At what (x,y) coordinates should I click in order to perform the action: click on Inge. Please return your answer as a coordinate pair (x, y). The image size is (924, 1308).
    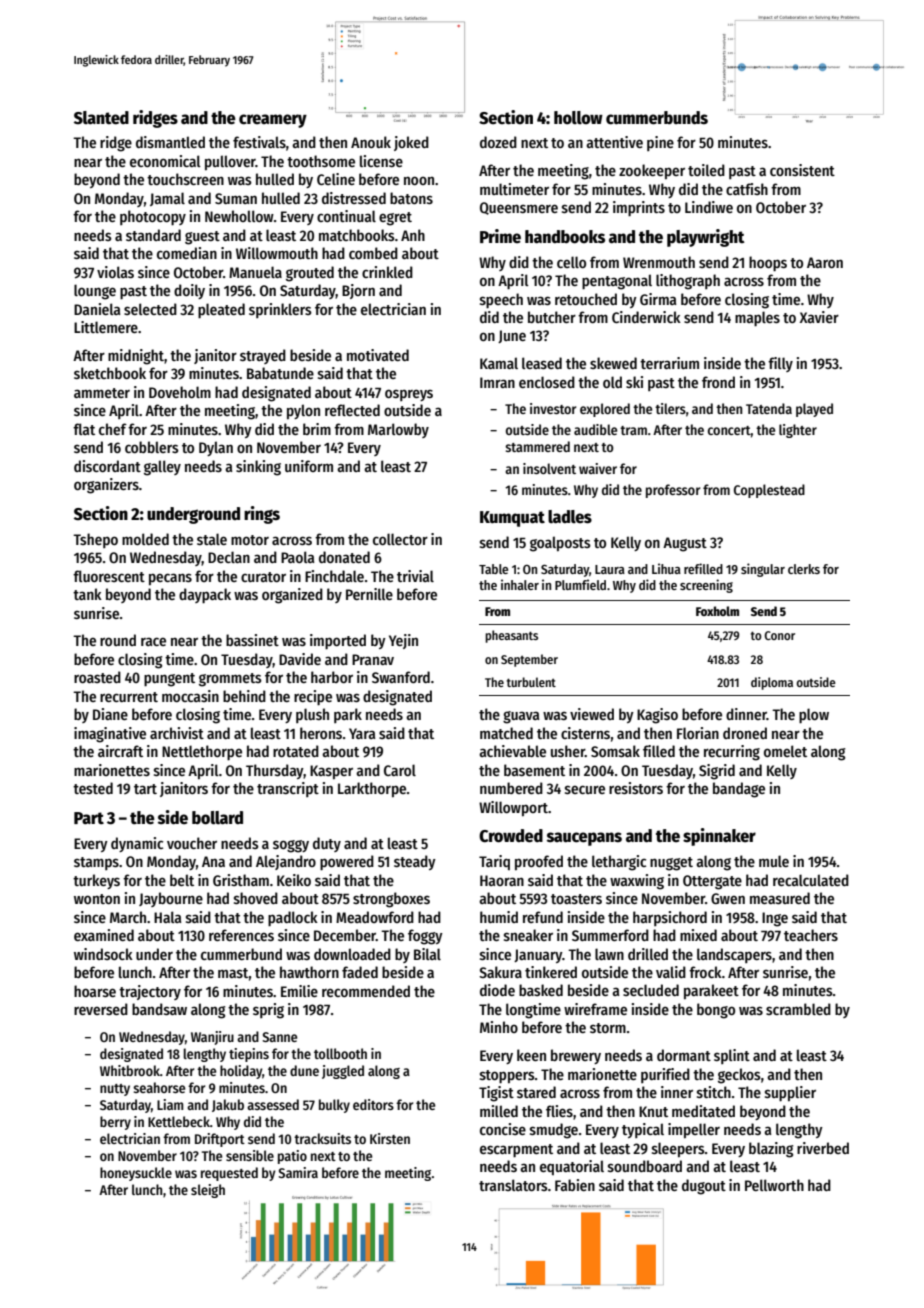
    Looking at the image, I should click on (775, 919).
